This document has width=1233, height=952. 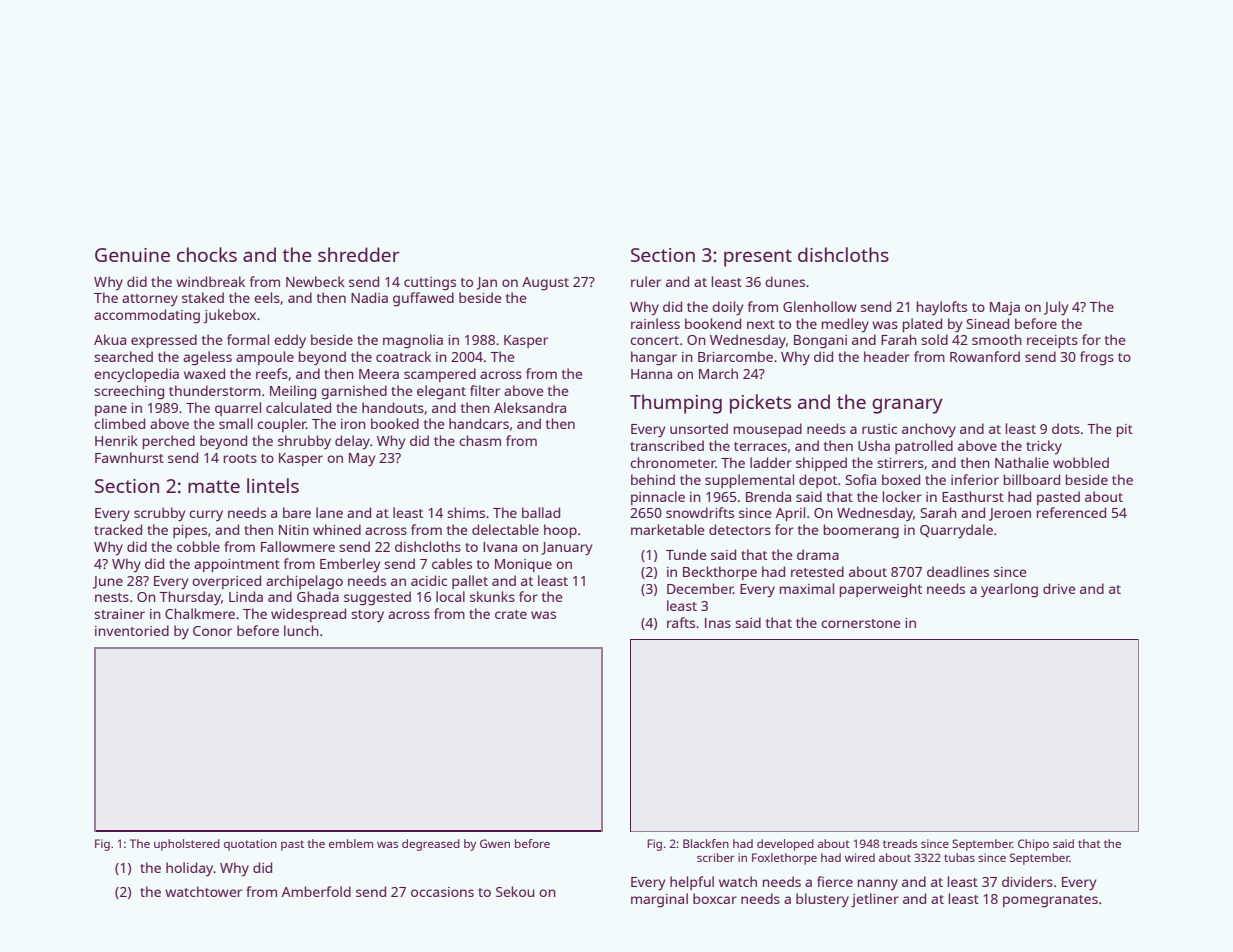 I want to click on holiday, so click(x=190, y=869).
